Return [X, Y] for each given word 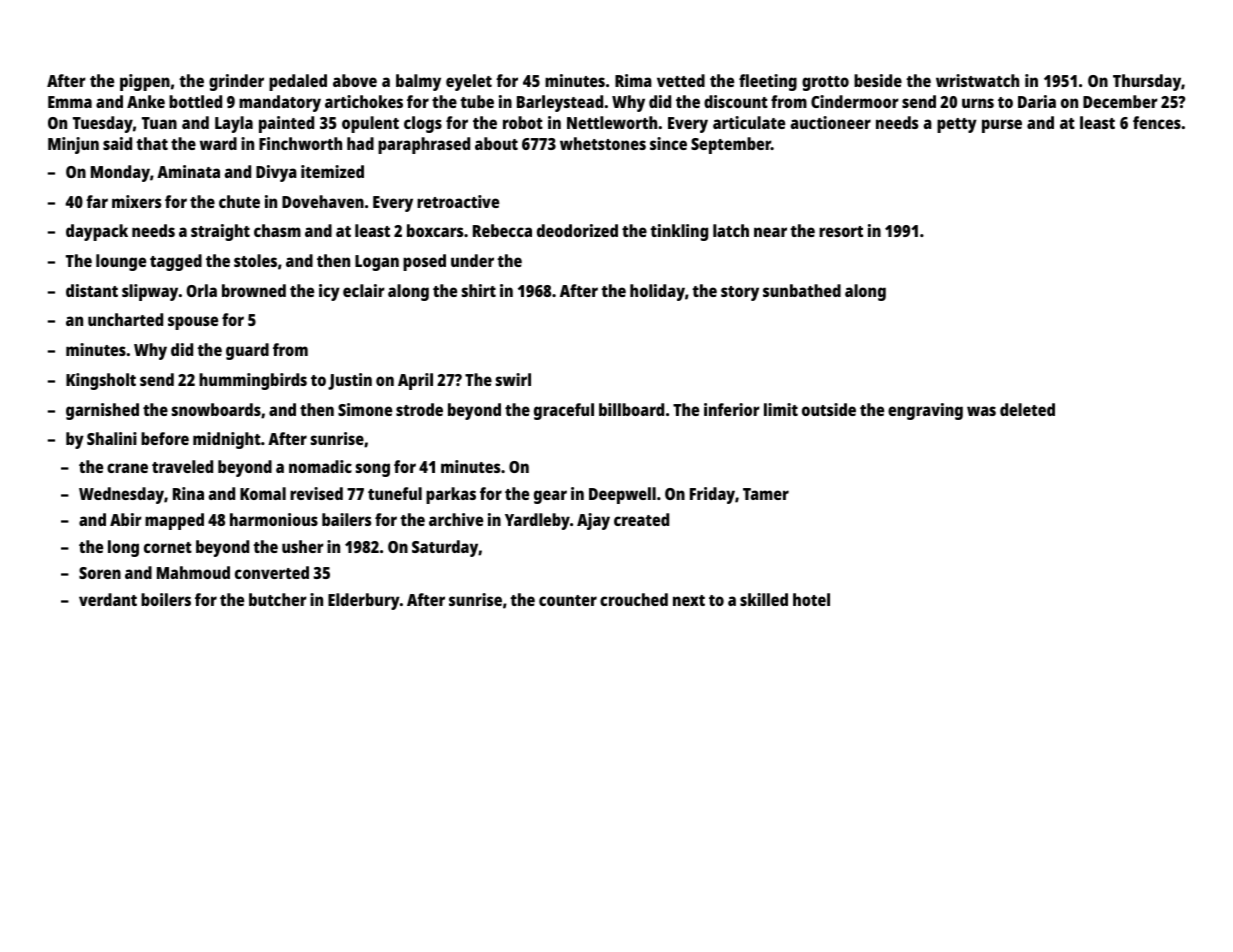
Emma [70, 102]
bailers [346, 519]
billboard [631, 409]
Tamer [766, 494]
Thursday [1147, 82]
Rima [633, 80]
